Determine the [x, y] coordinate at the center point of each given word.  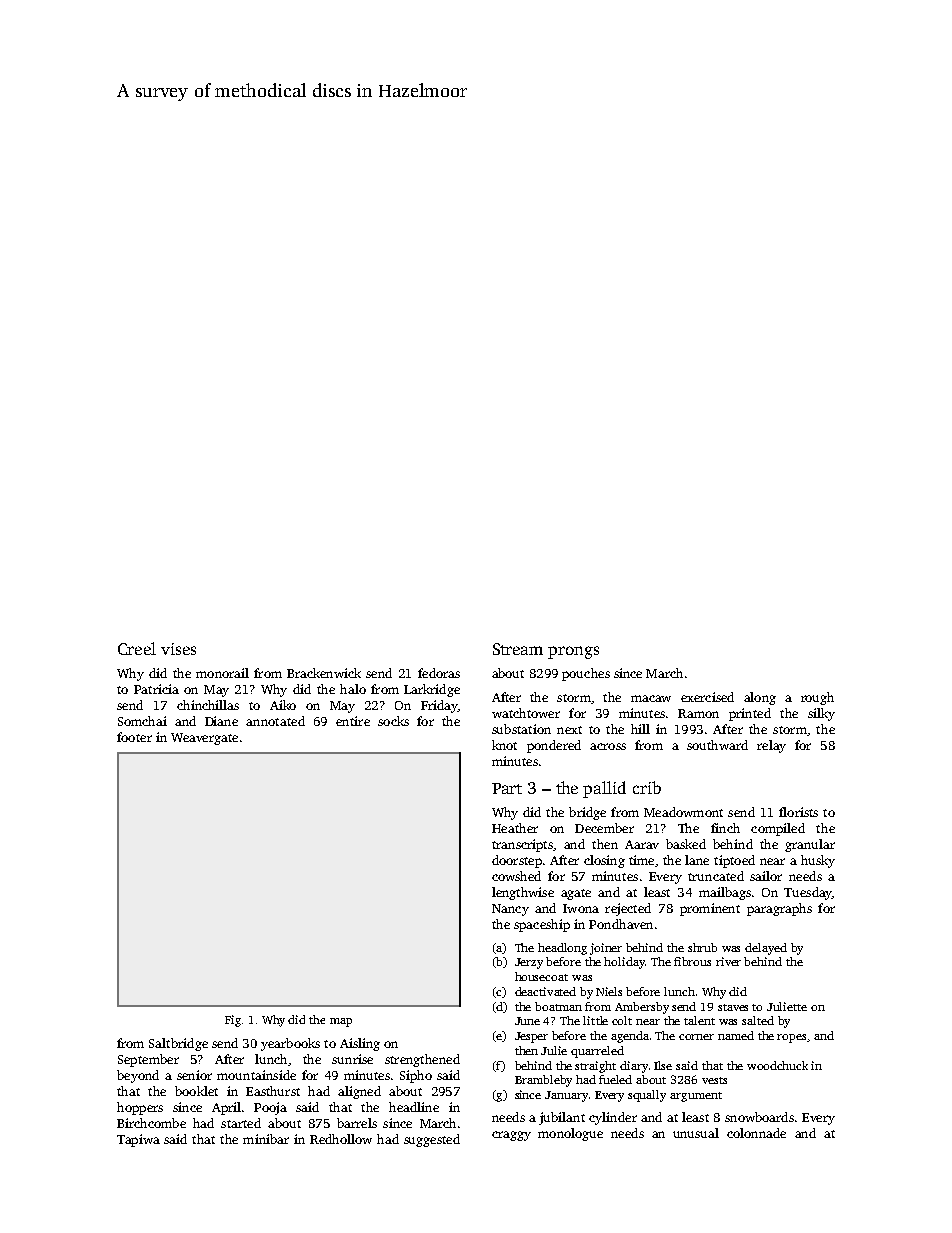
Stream [518, 649]
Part [507, 788]
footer [134, 737]
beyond [138, 1076]
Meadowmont [683, 812]
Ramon [698, 713]
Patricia [156, 689]
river [728, 961]
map [341, 1022]
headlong [562, 949]
